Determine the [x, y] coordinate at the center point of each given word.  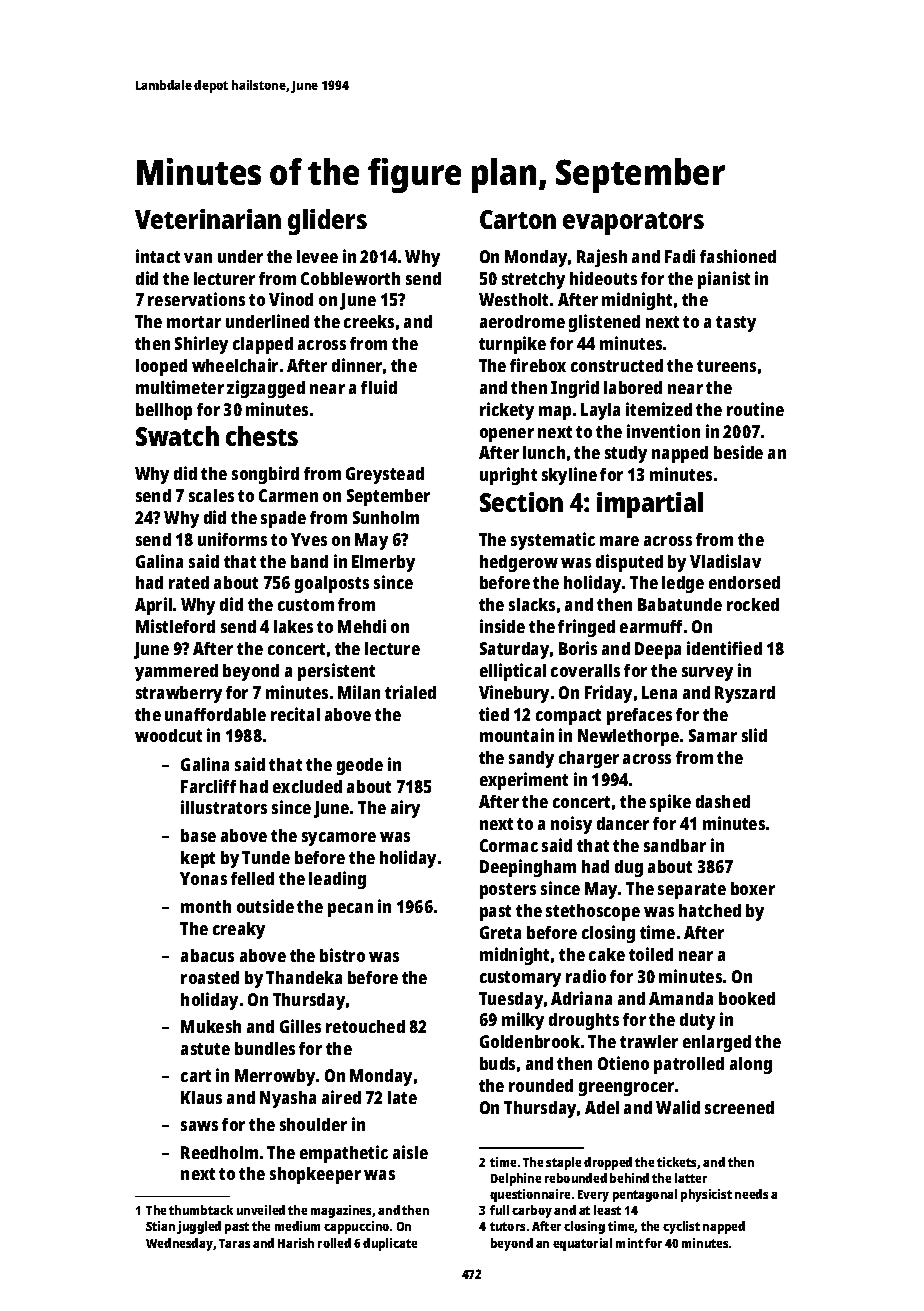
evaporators [633, 223]
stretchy [533, 280]
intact [158, 256]
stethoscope [593, 912]
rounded [541, 1085]
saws [199, 1126]
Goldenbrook [530, 1041]
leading [337, 880]
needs [751, 1194]
